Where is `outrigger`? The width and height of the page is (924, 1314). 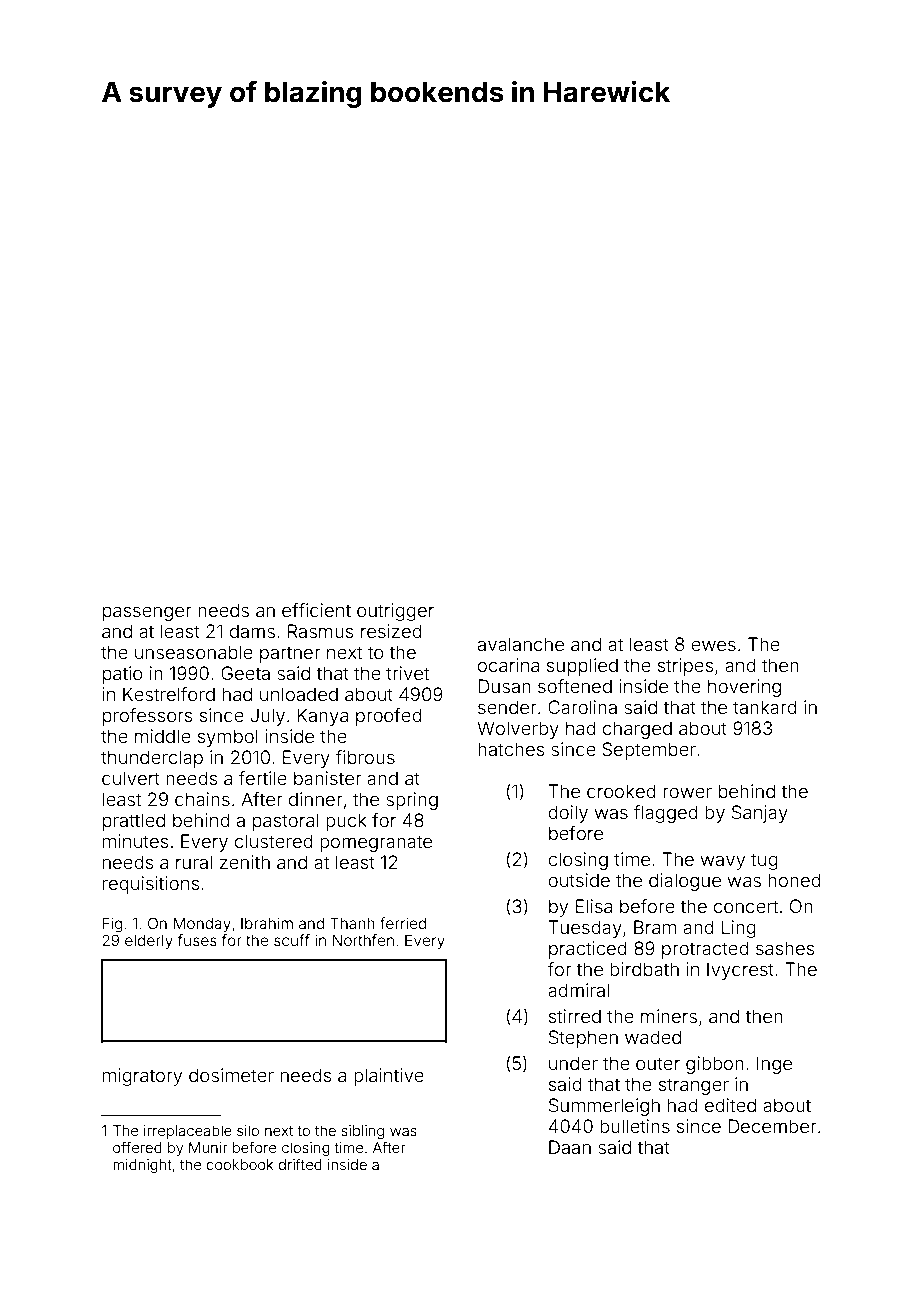
outrigger is located at coordinates (395, 612).
